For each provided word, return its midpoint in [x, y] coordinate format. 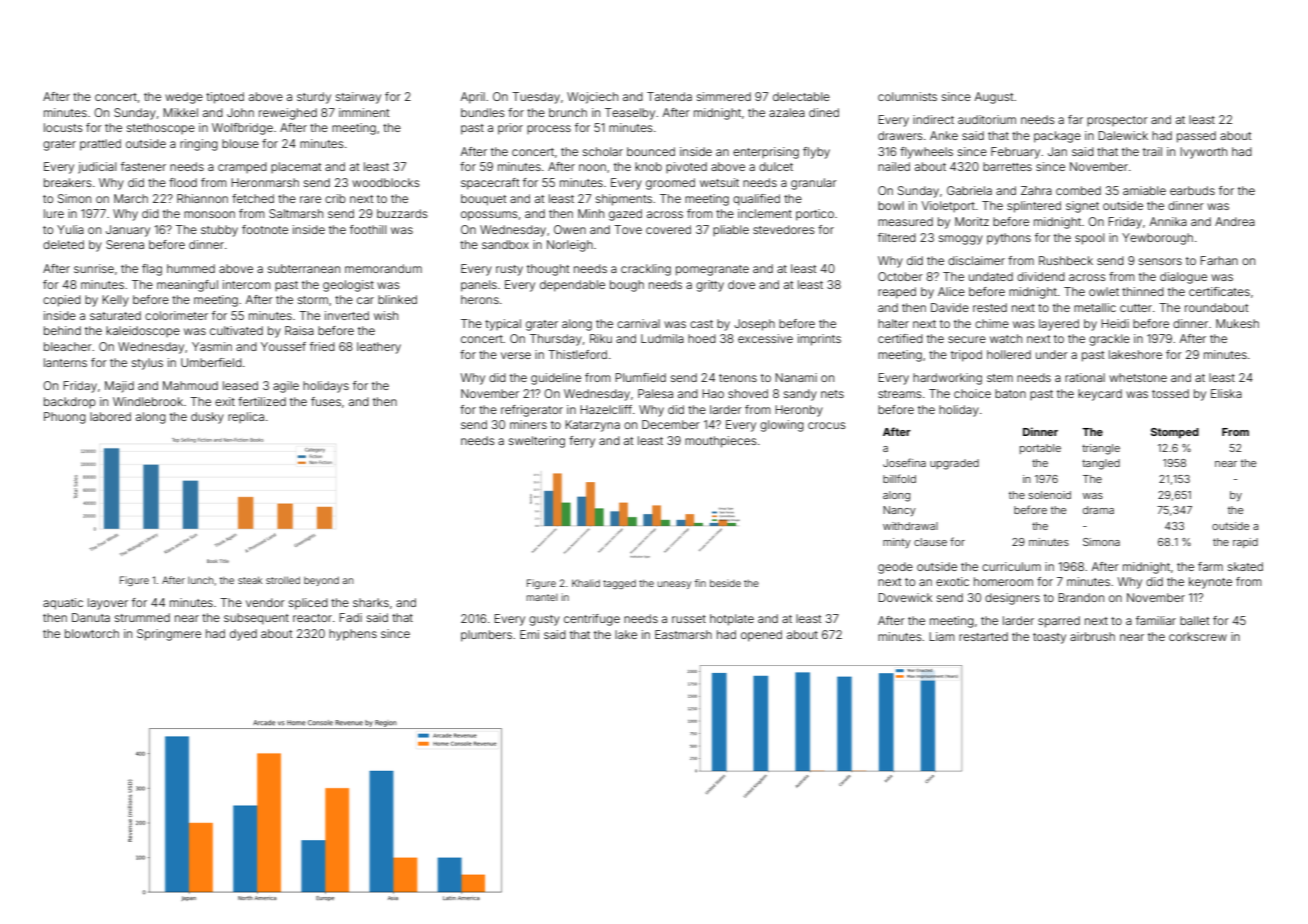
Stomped [1175, 433]
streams [900, 394]
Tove [628, 229]
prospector [1117, 121]
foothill [368, 229]
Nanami [796, 377]
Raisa [299, 330]
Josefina [904, 462]
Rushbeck [1066, 260]
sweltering [537, 442]
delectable [801, 96]
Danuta [91, 617]
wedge [184, 98]
